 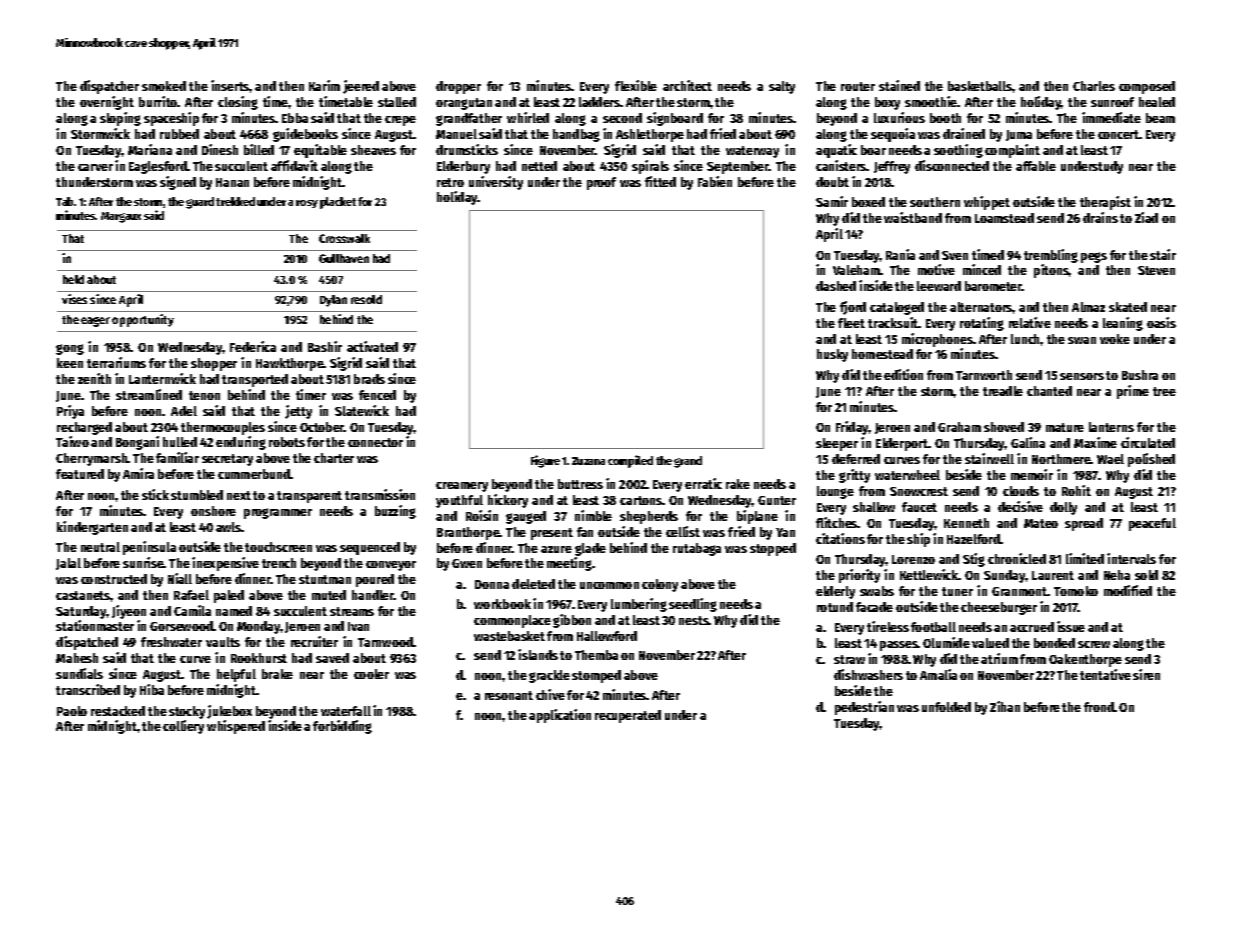 I want to click on Gullhaven, so click(x=344, y=258).
